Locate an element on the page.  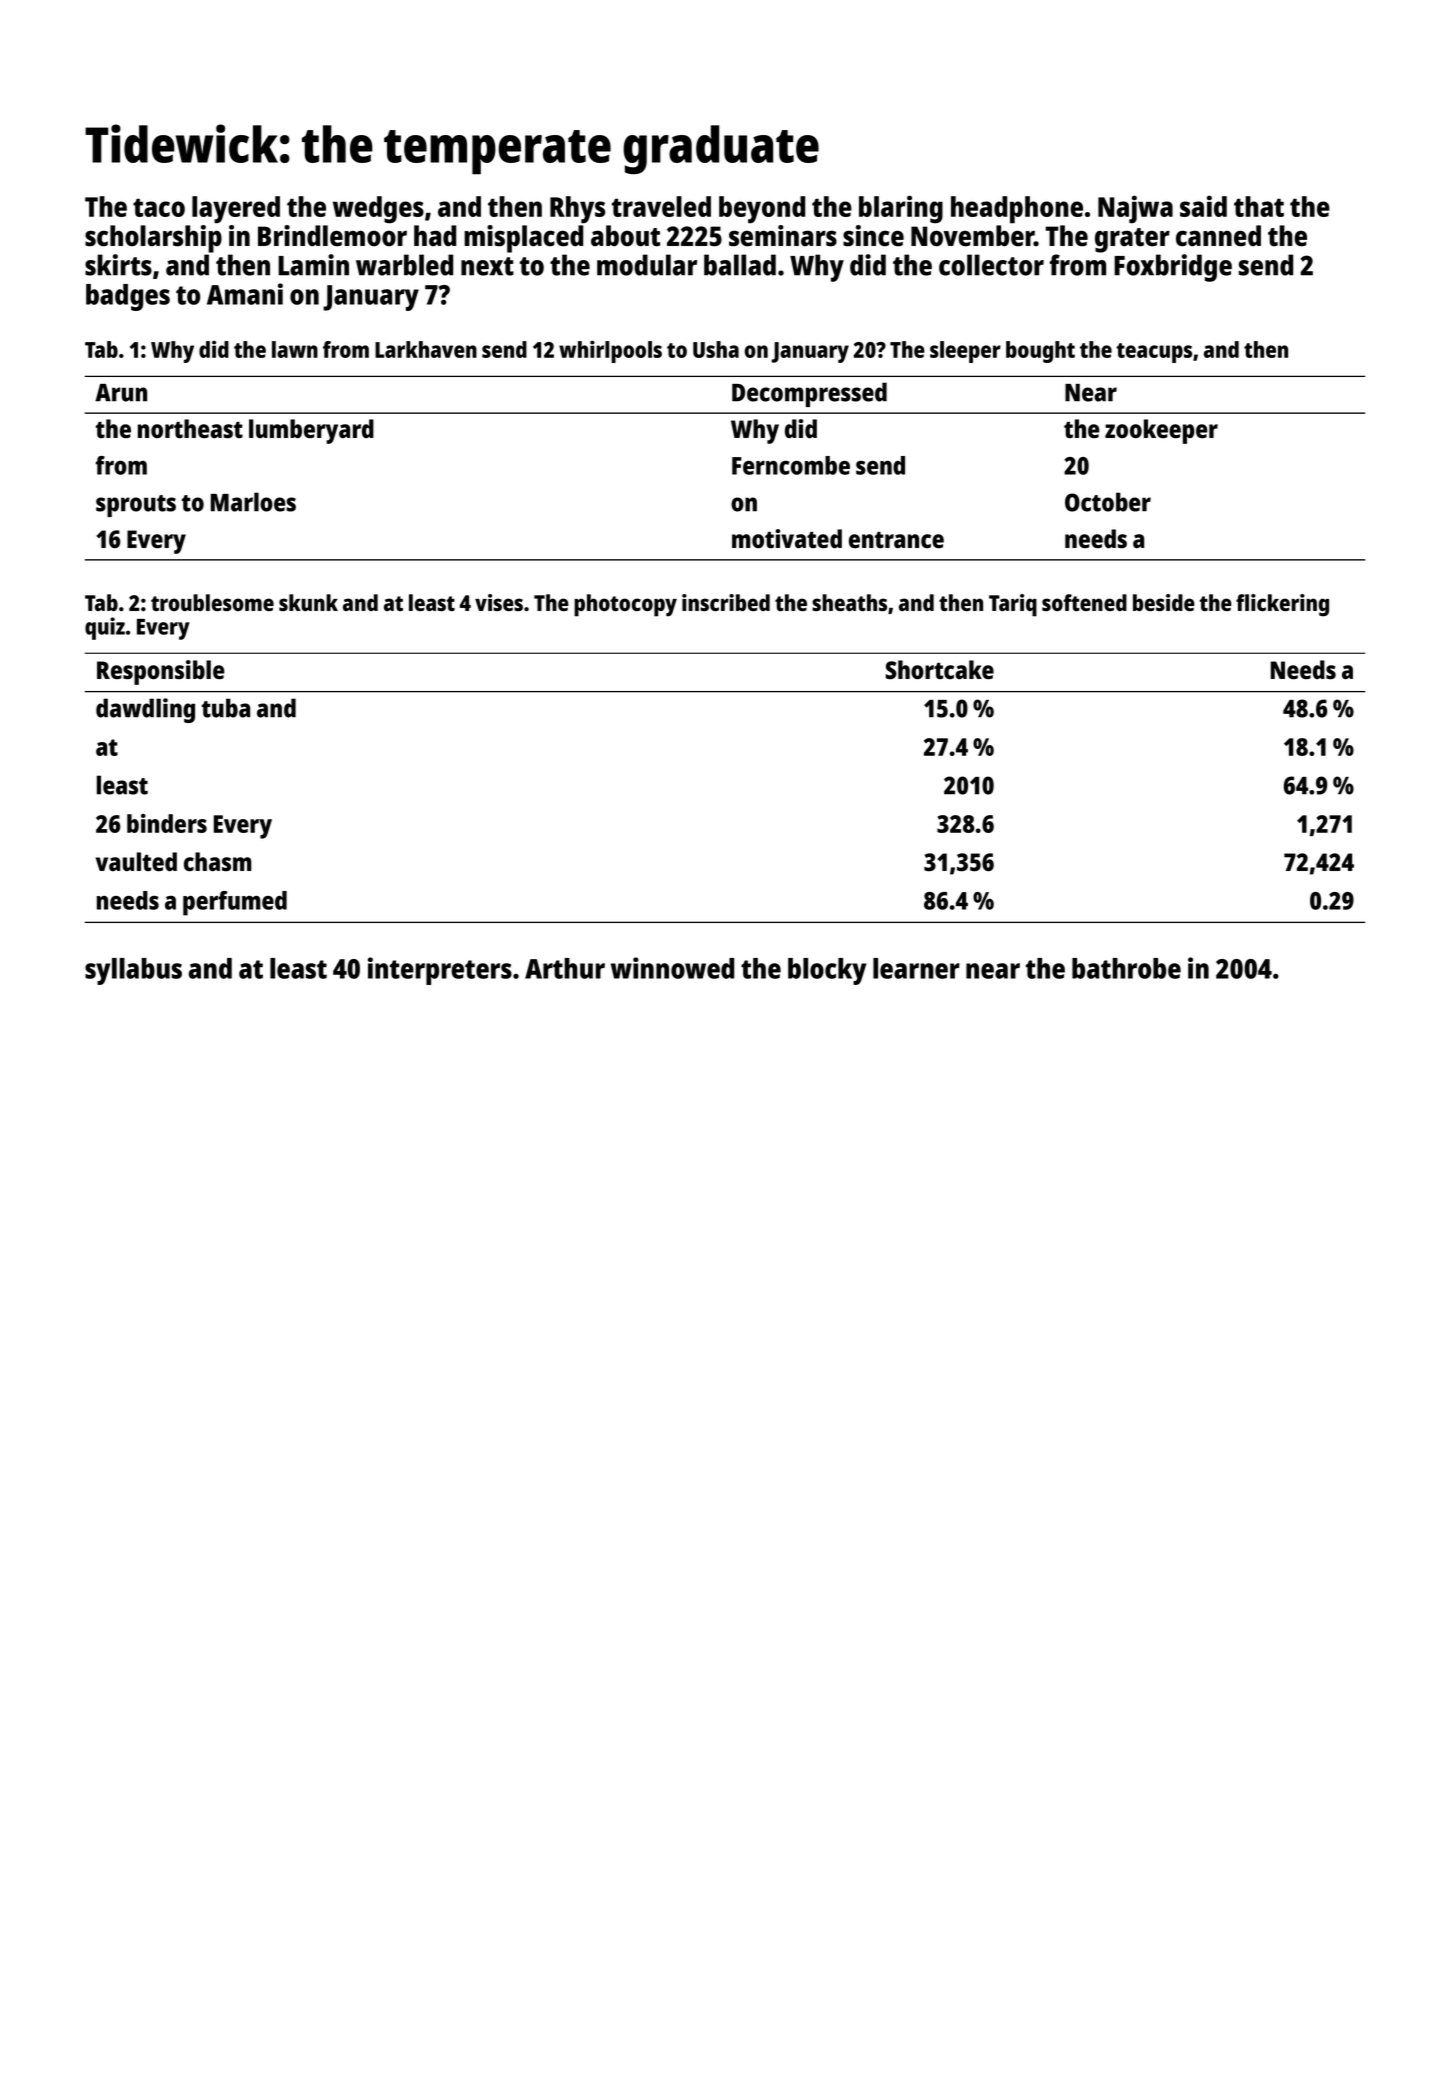
skunk is located at coordinates (308, 602).
